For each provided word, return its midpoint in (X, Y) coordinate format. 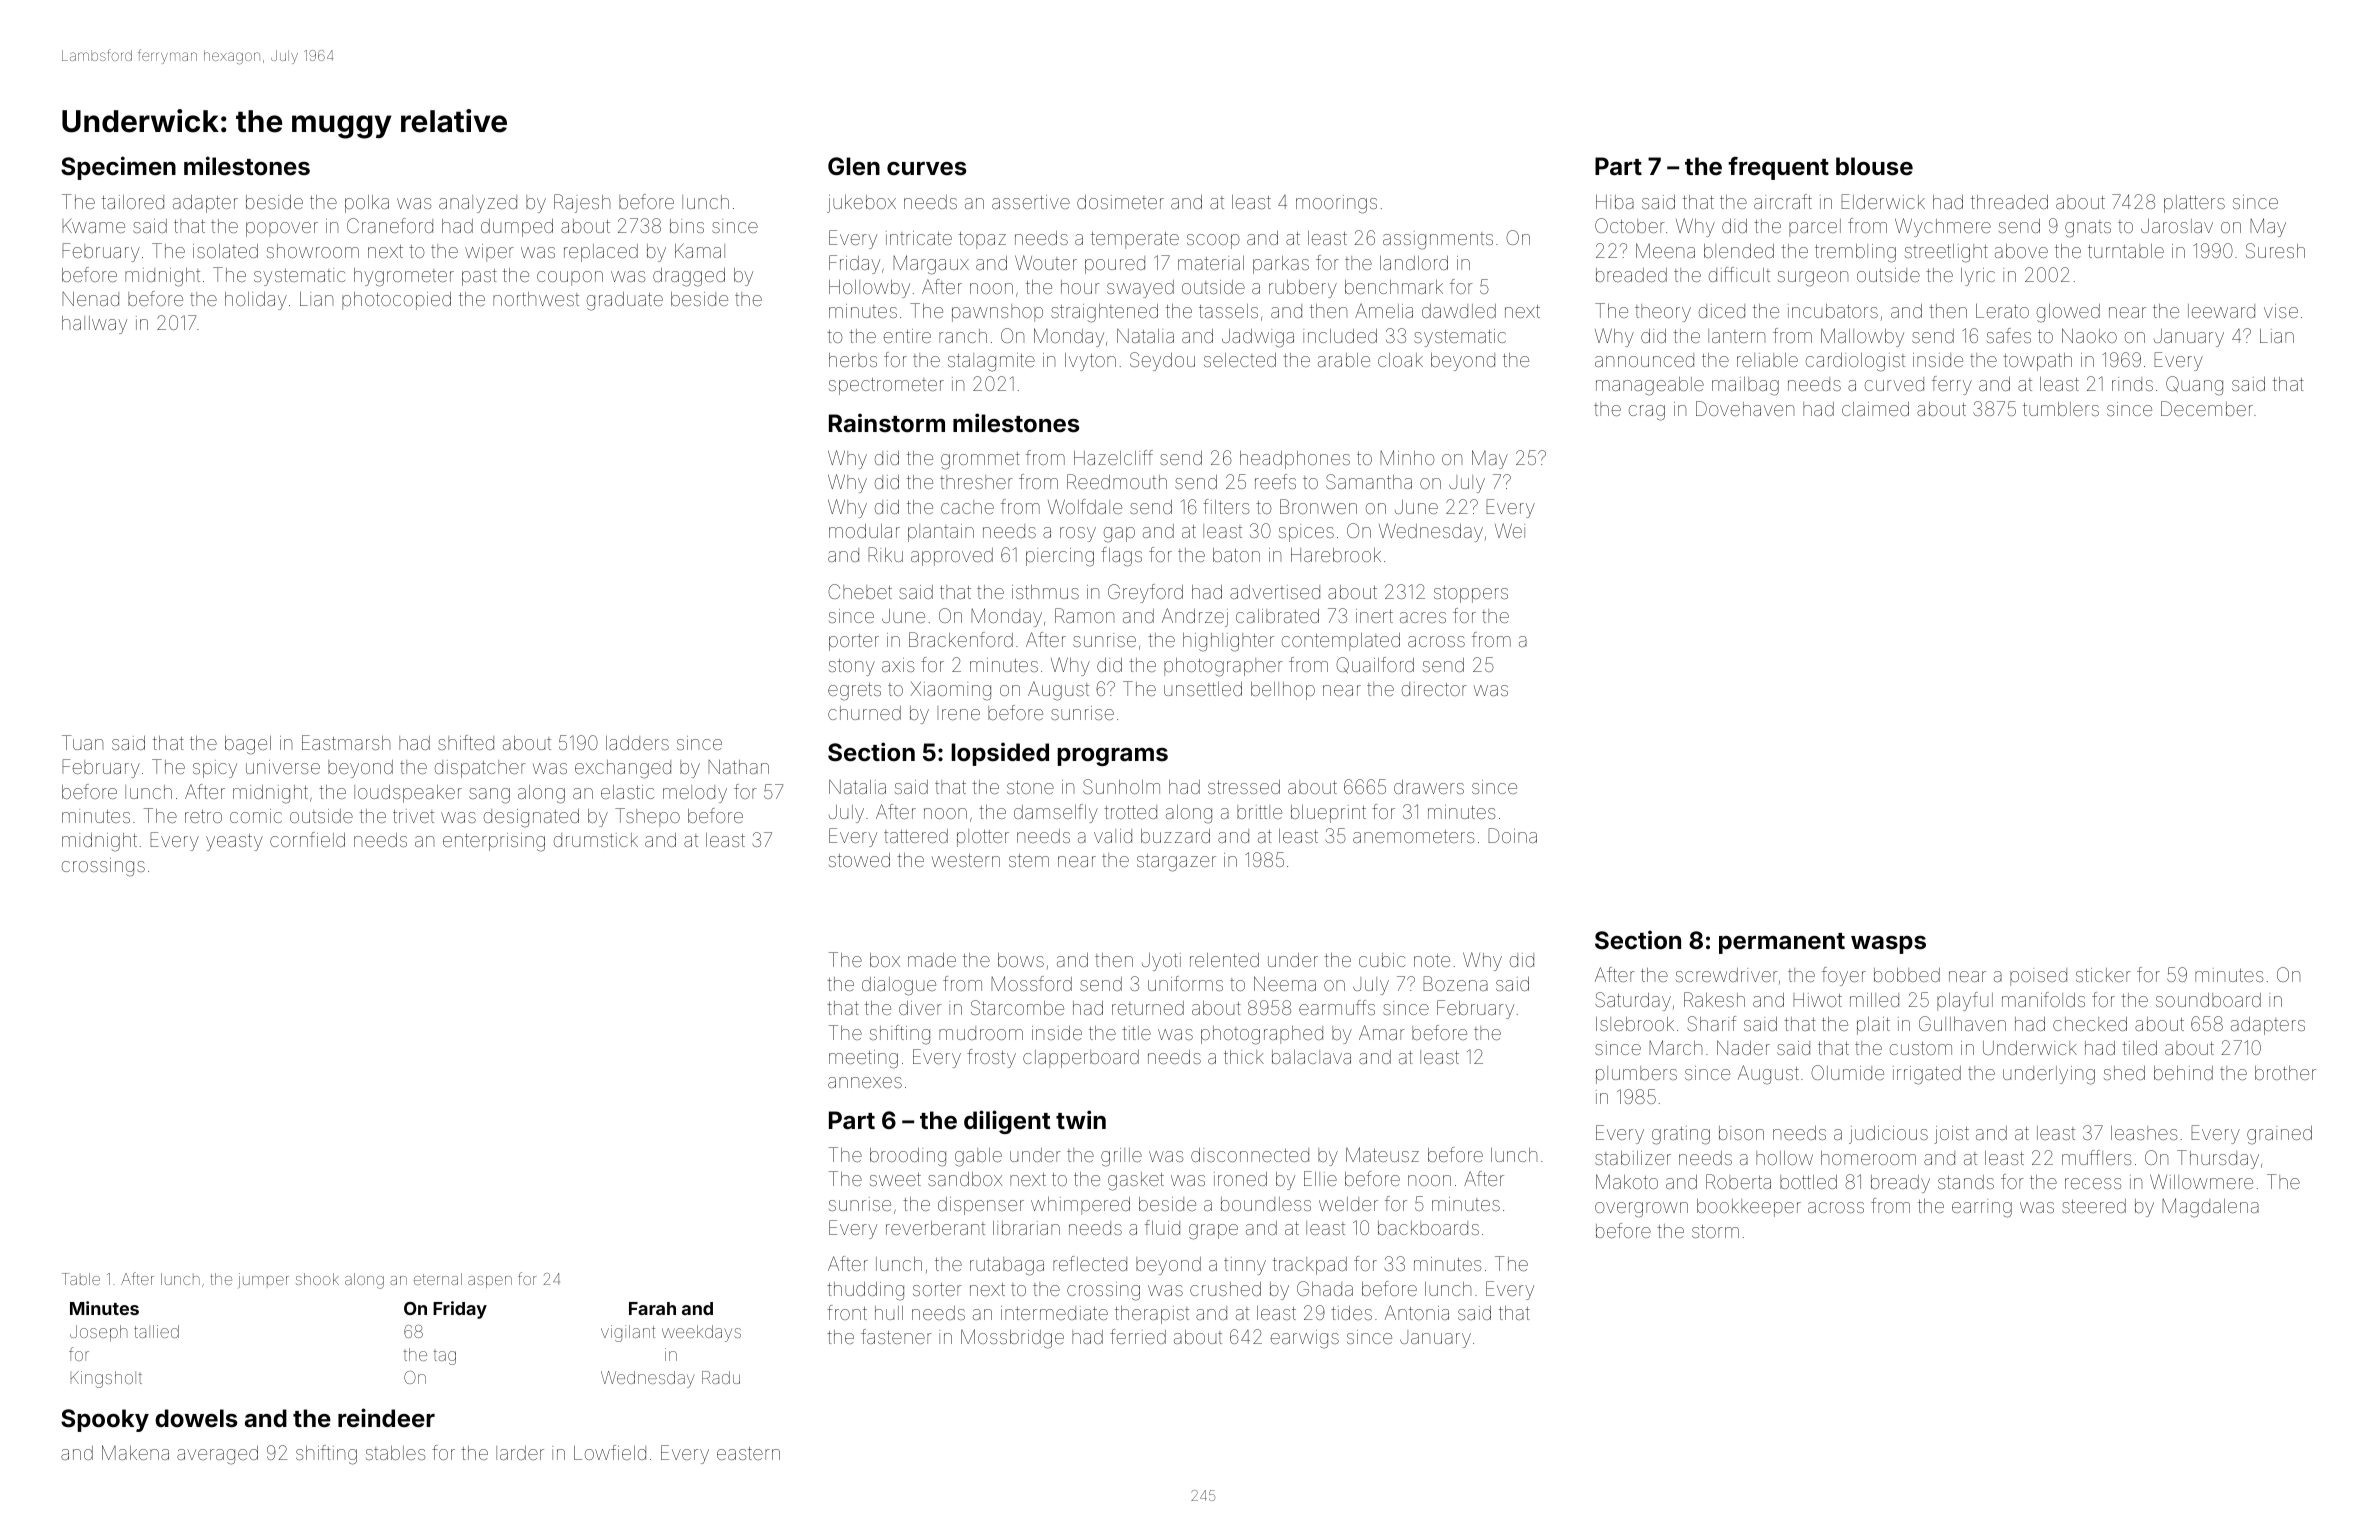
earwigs (1305, 1339)
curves (926, 169)
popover (282, 229)
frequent (1778, 168)
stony (852, 667)
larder (520, 1453)
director (1434, 689)
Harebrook (1336, 555)
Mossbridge (1012, 1339)
